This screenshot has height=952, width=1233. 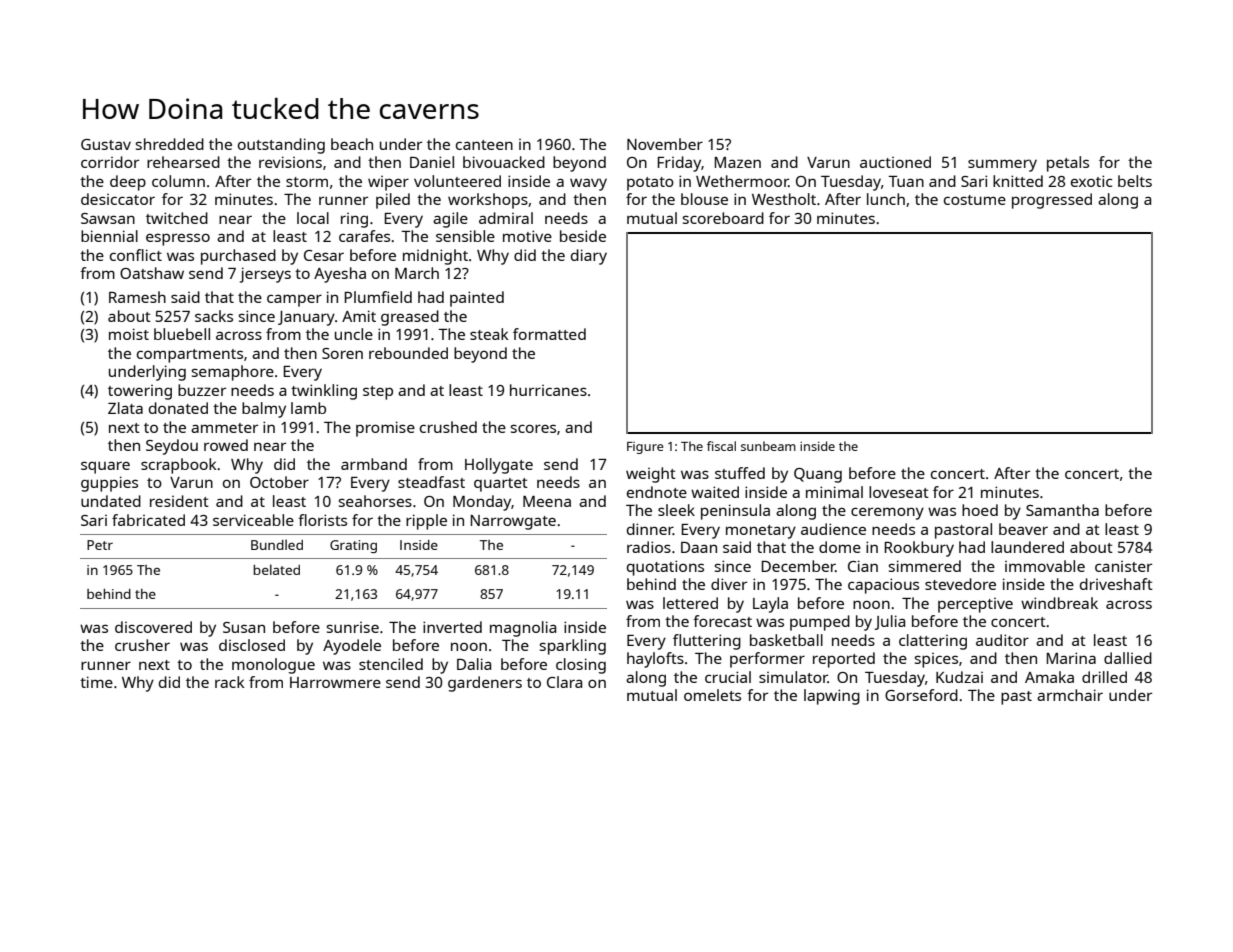 What do you see at coordinates (784, 199) in the screenshot?
I see `Westholt` at bounding box center [784, 199].
